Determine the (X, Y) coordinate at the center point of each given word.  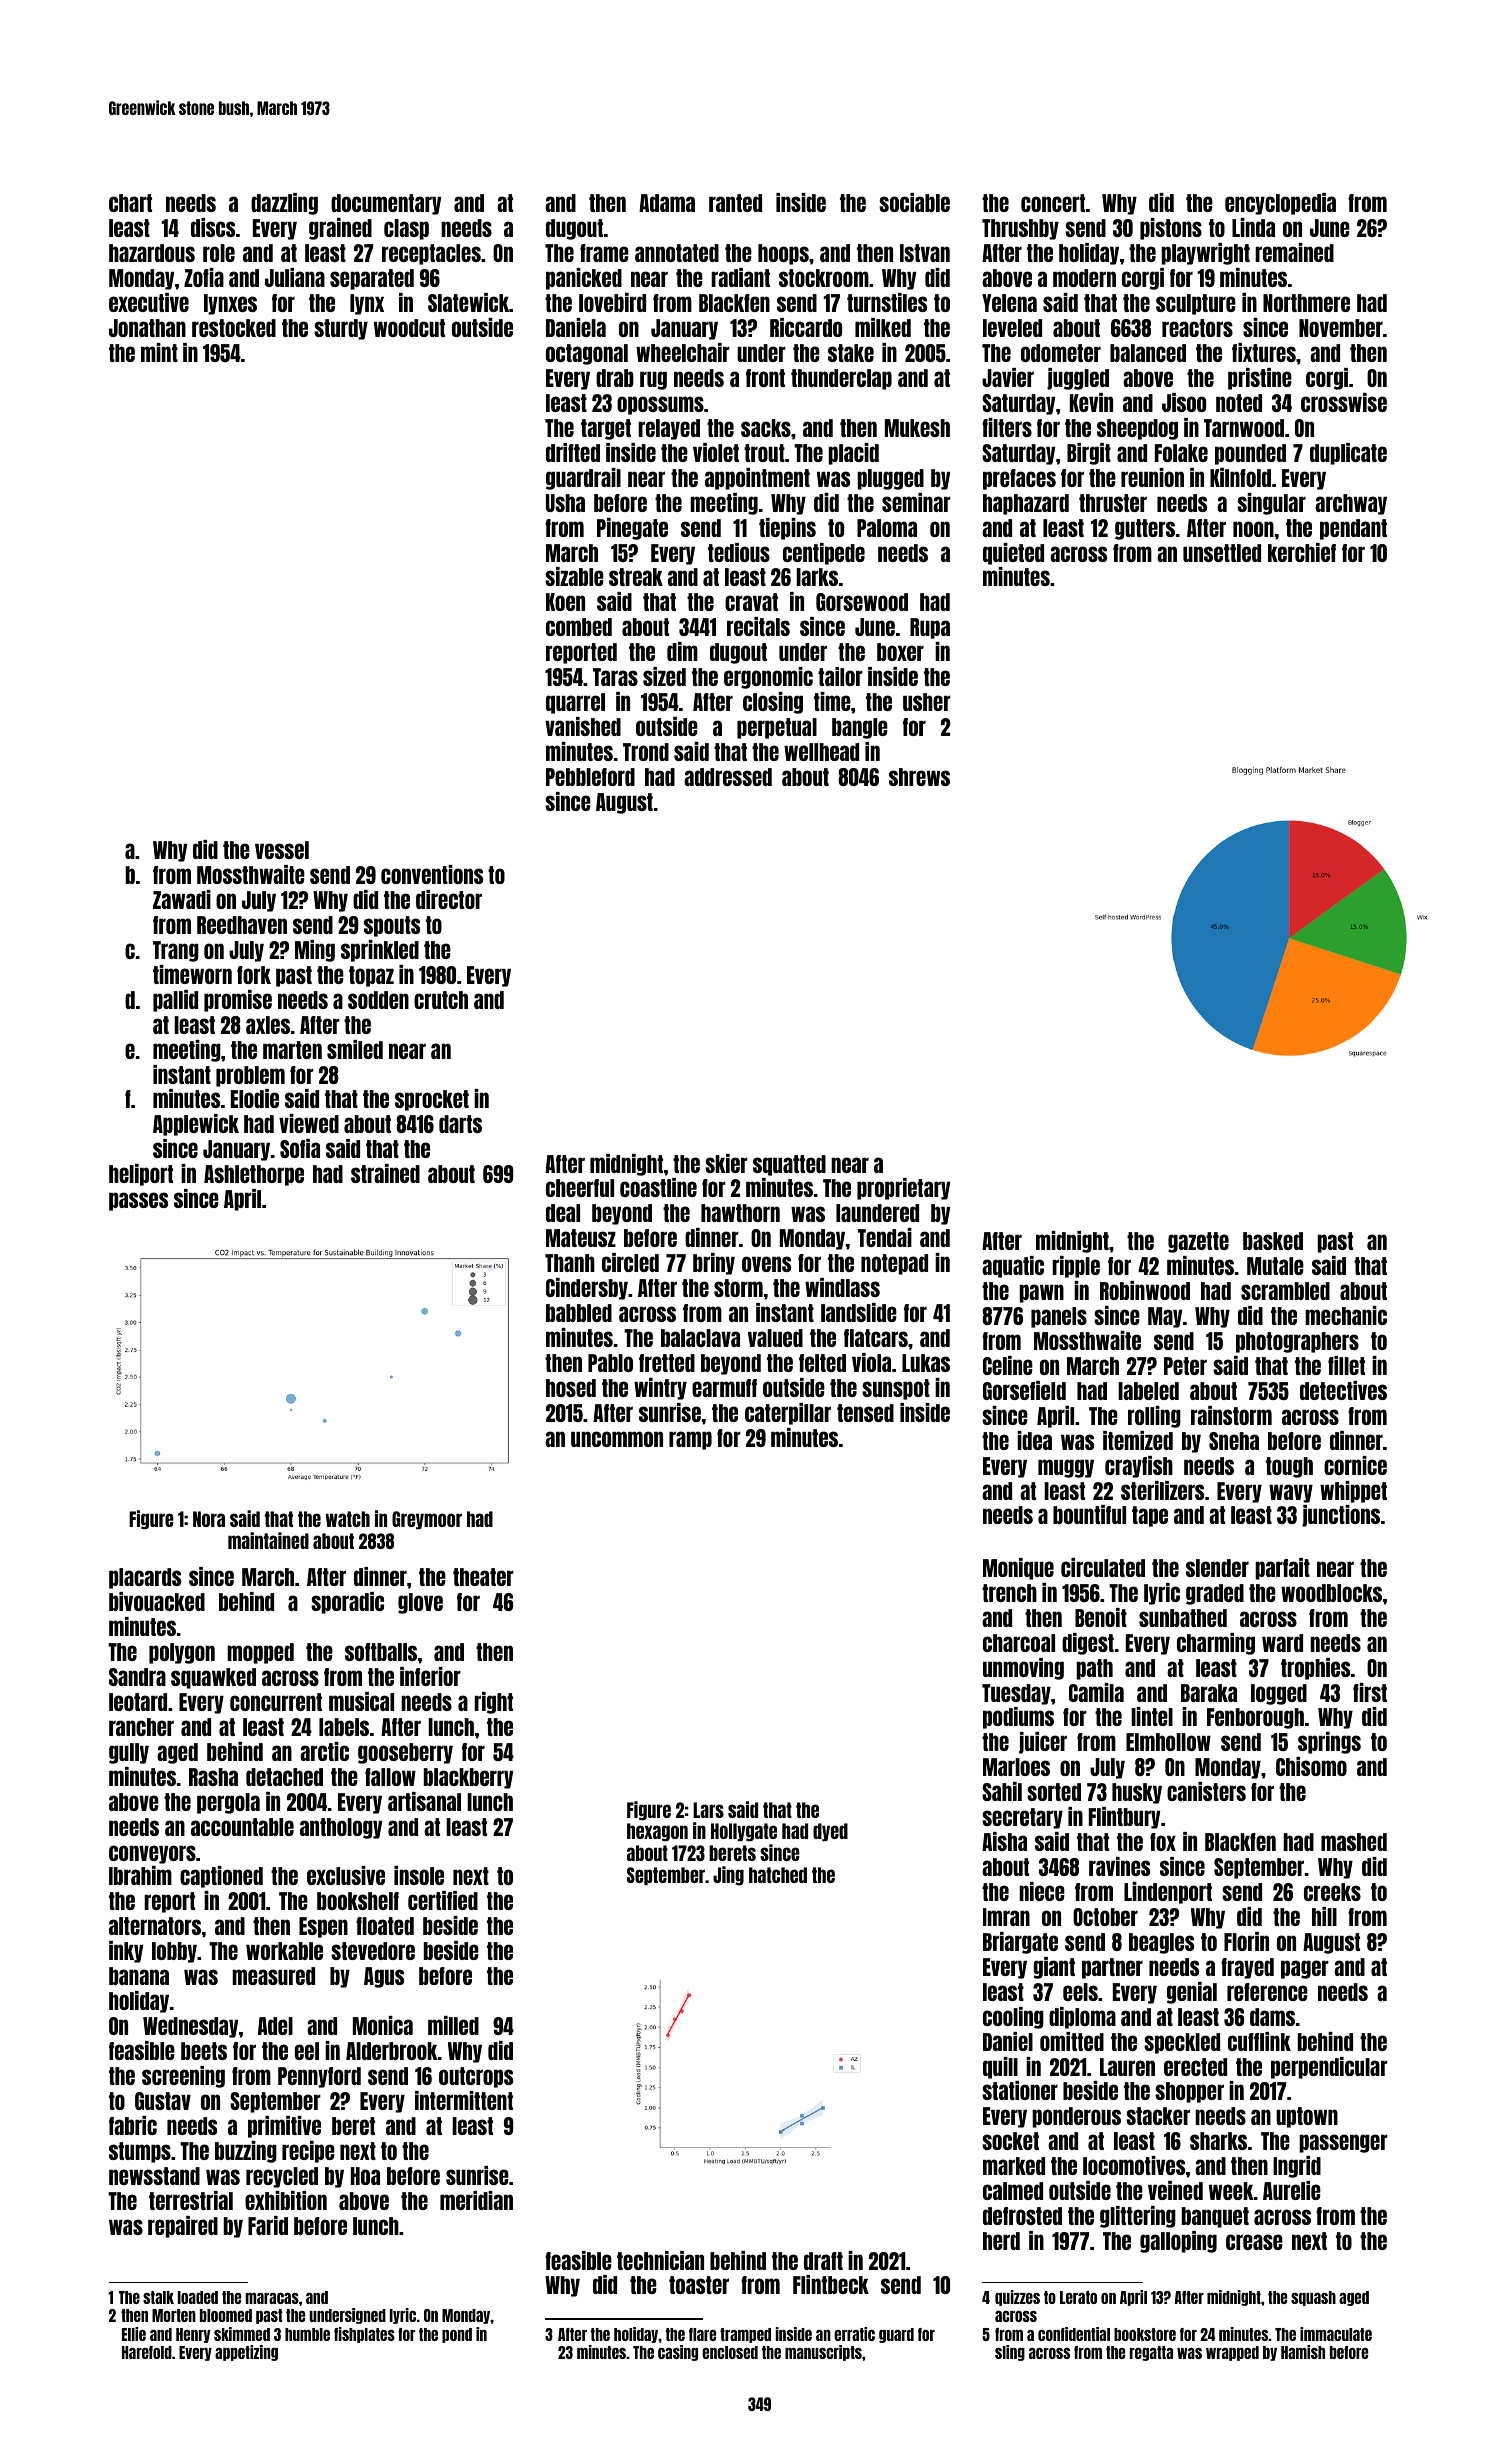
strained (385, 1173)
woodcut (409, 328)
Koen (565, 602)
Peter (1185, 1366)
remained (1294, 252)
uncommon (617, 1439)
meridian (476, 2200)
